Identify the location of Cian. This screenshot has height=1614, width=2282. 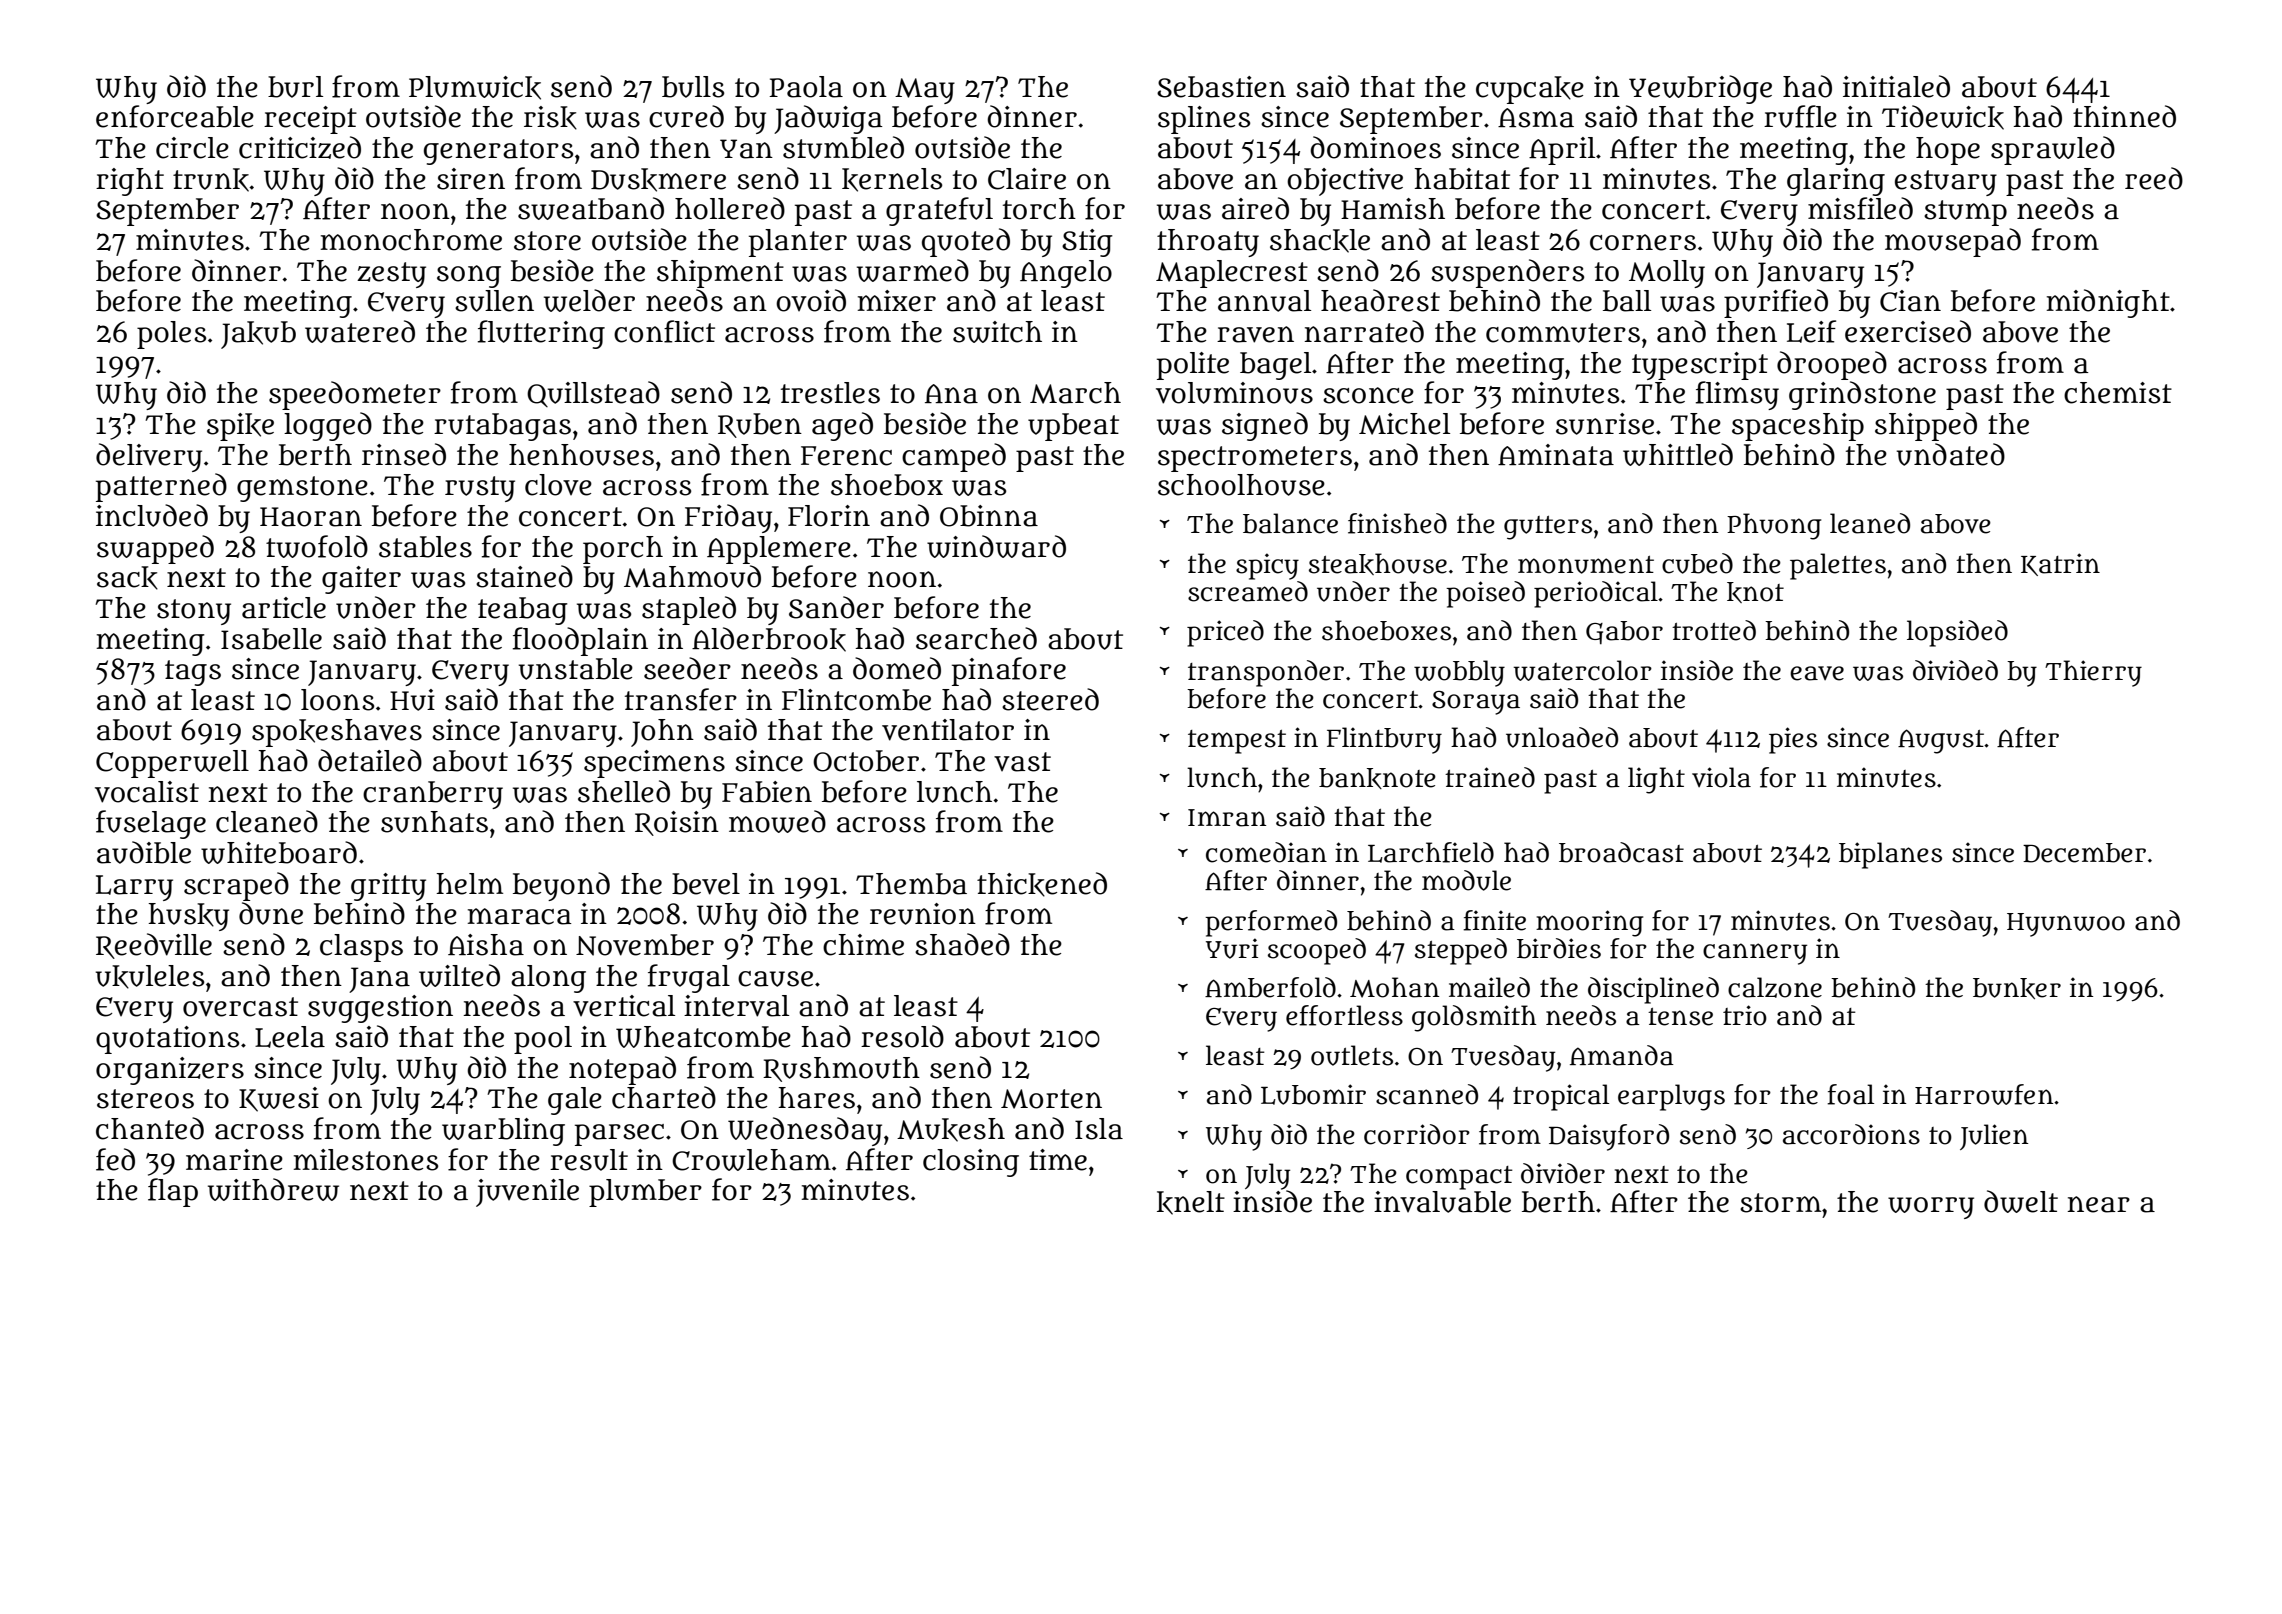
(1910, 301).
